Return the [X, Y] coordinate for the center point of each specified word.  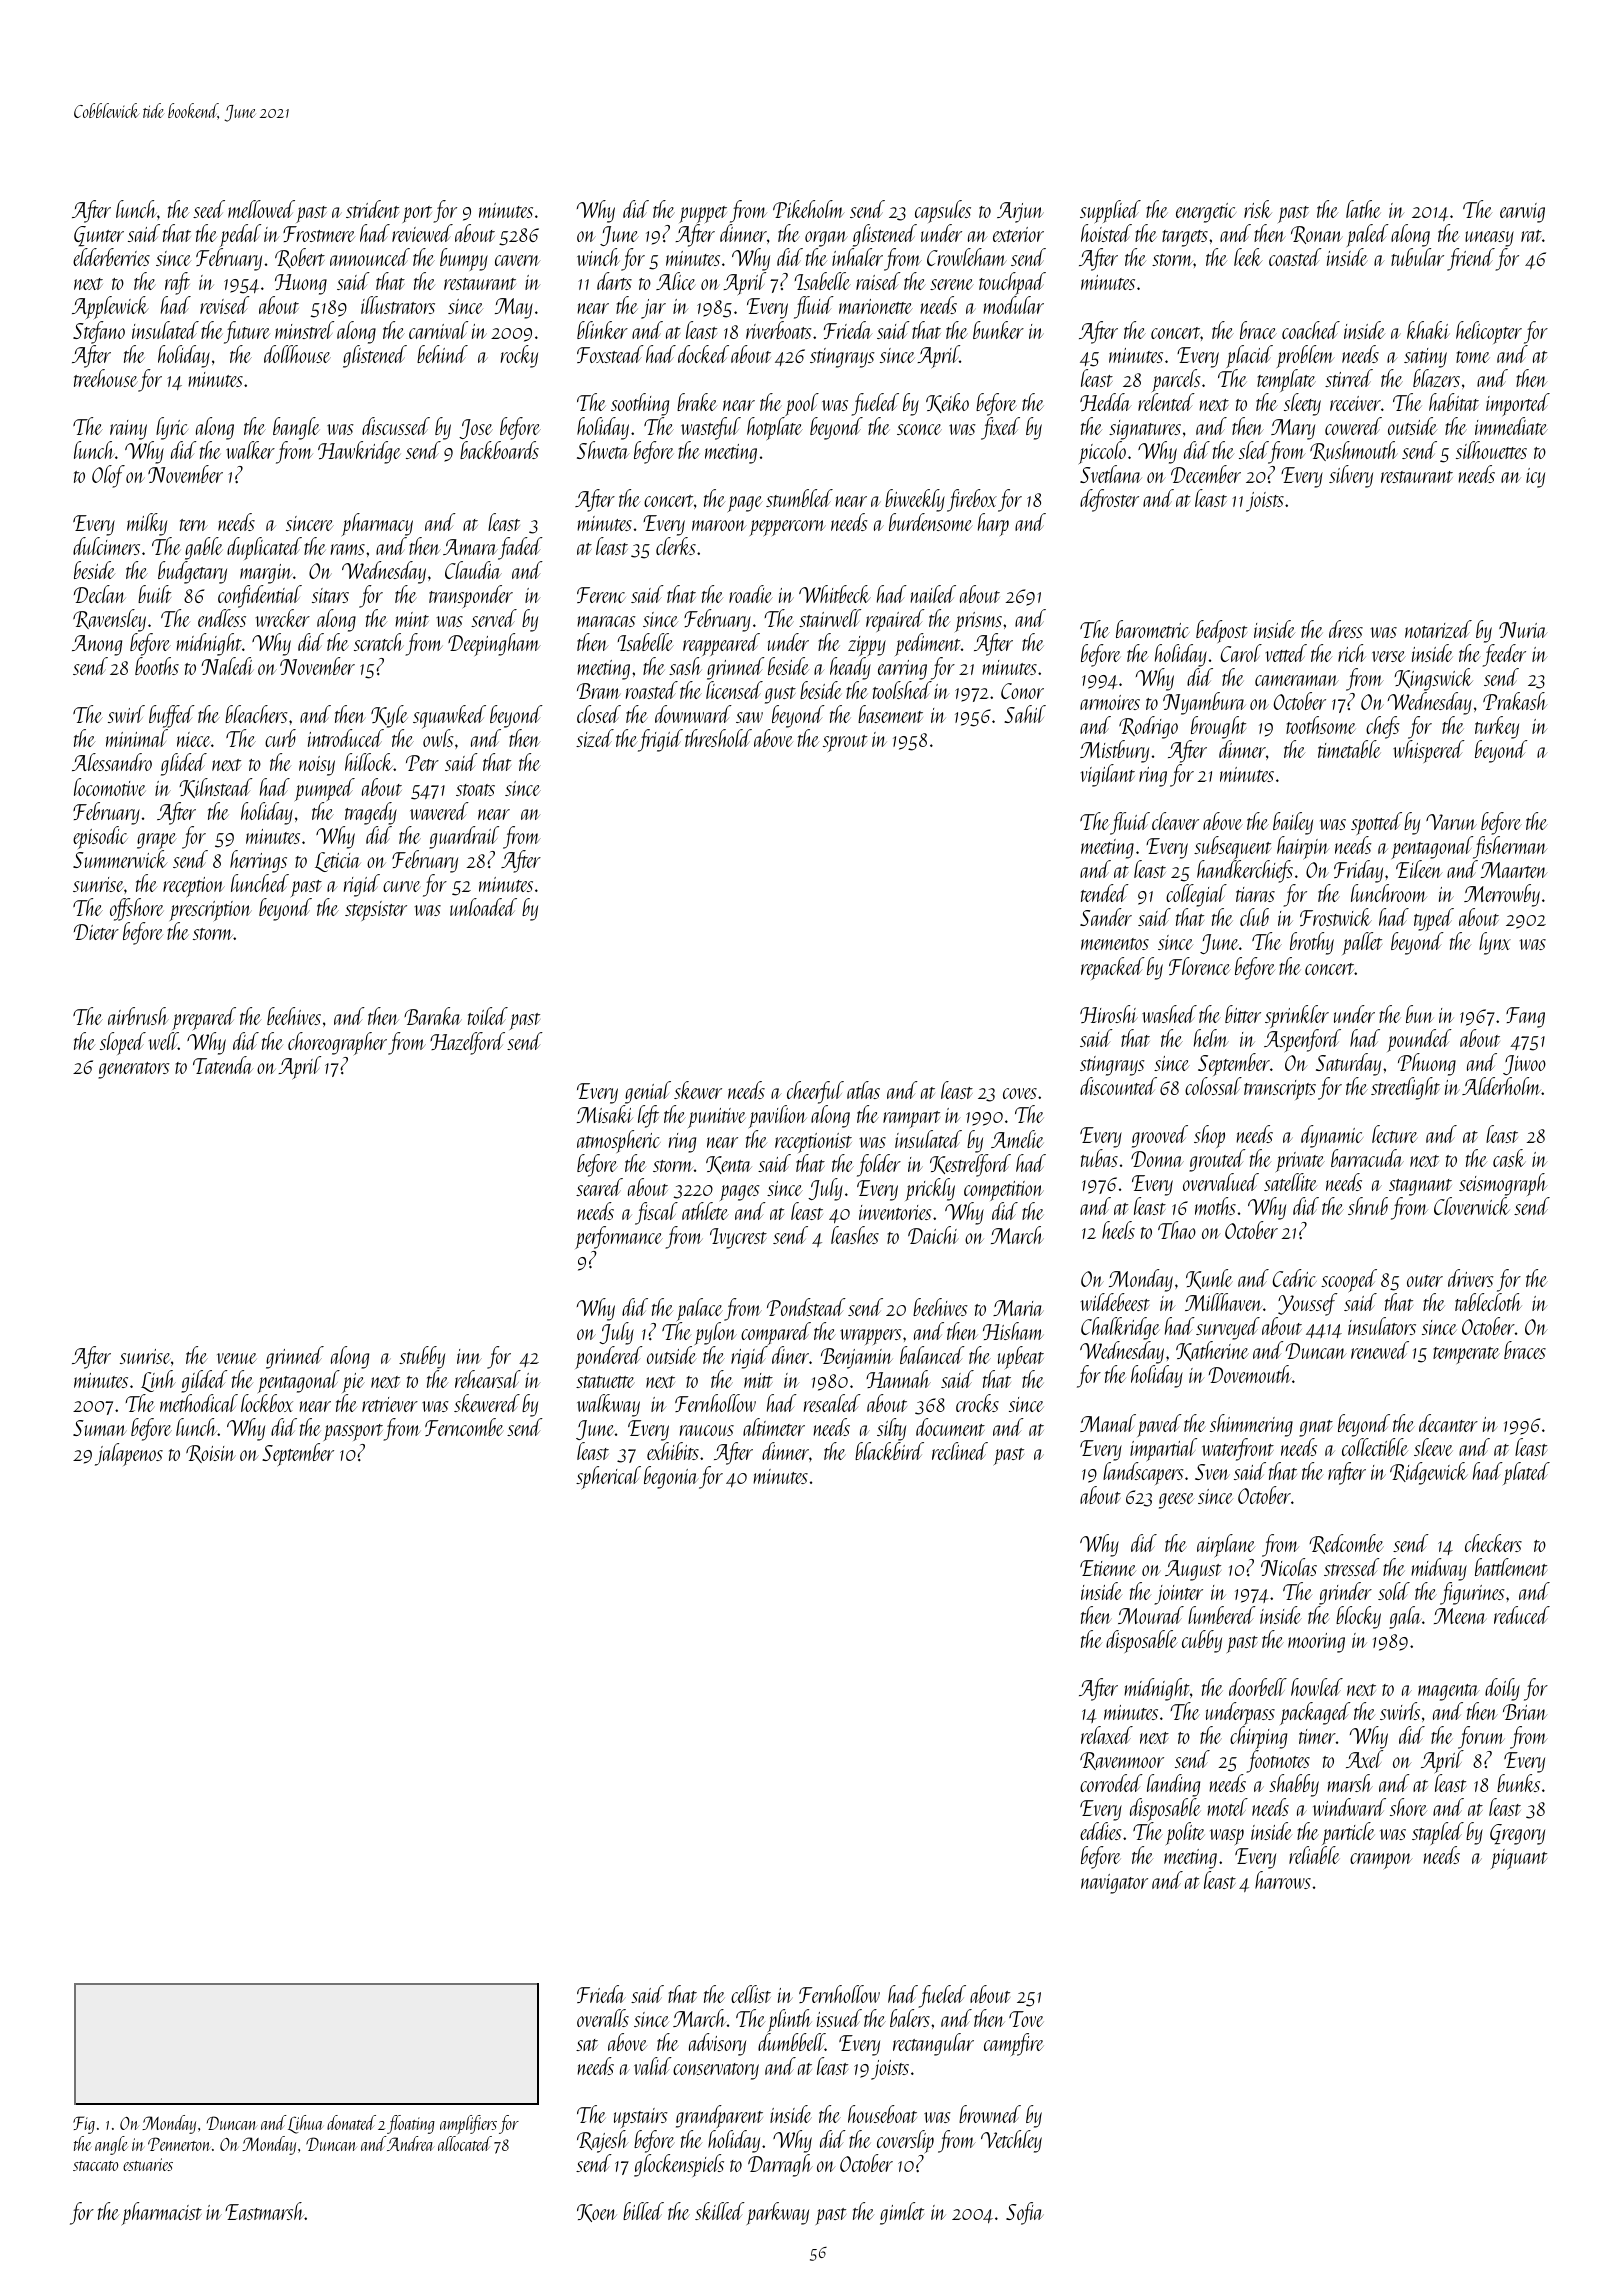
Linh [158, 1381]
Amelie [1017, 1139]
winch [598, 257]
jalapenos [129, 1454]
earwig [1522, 213]
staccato [95, 2166]
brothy [1312, 943]
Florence [1200, 966]
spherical [608, 1477]
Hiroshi [1109, 1014]
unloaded [483, 907]
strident [372, 209]
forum [1481, 1737]
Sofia [1025, 2213]
